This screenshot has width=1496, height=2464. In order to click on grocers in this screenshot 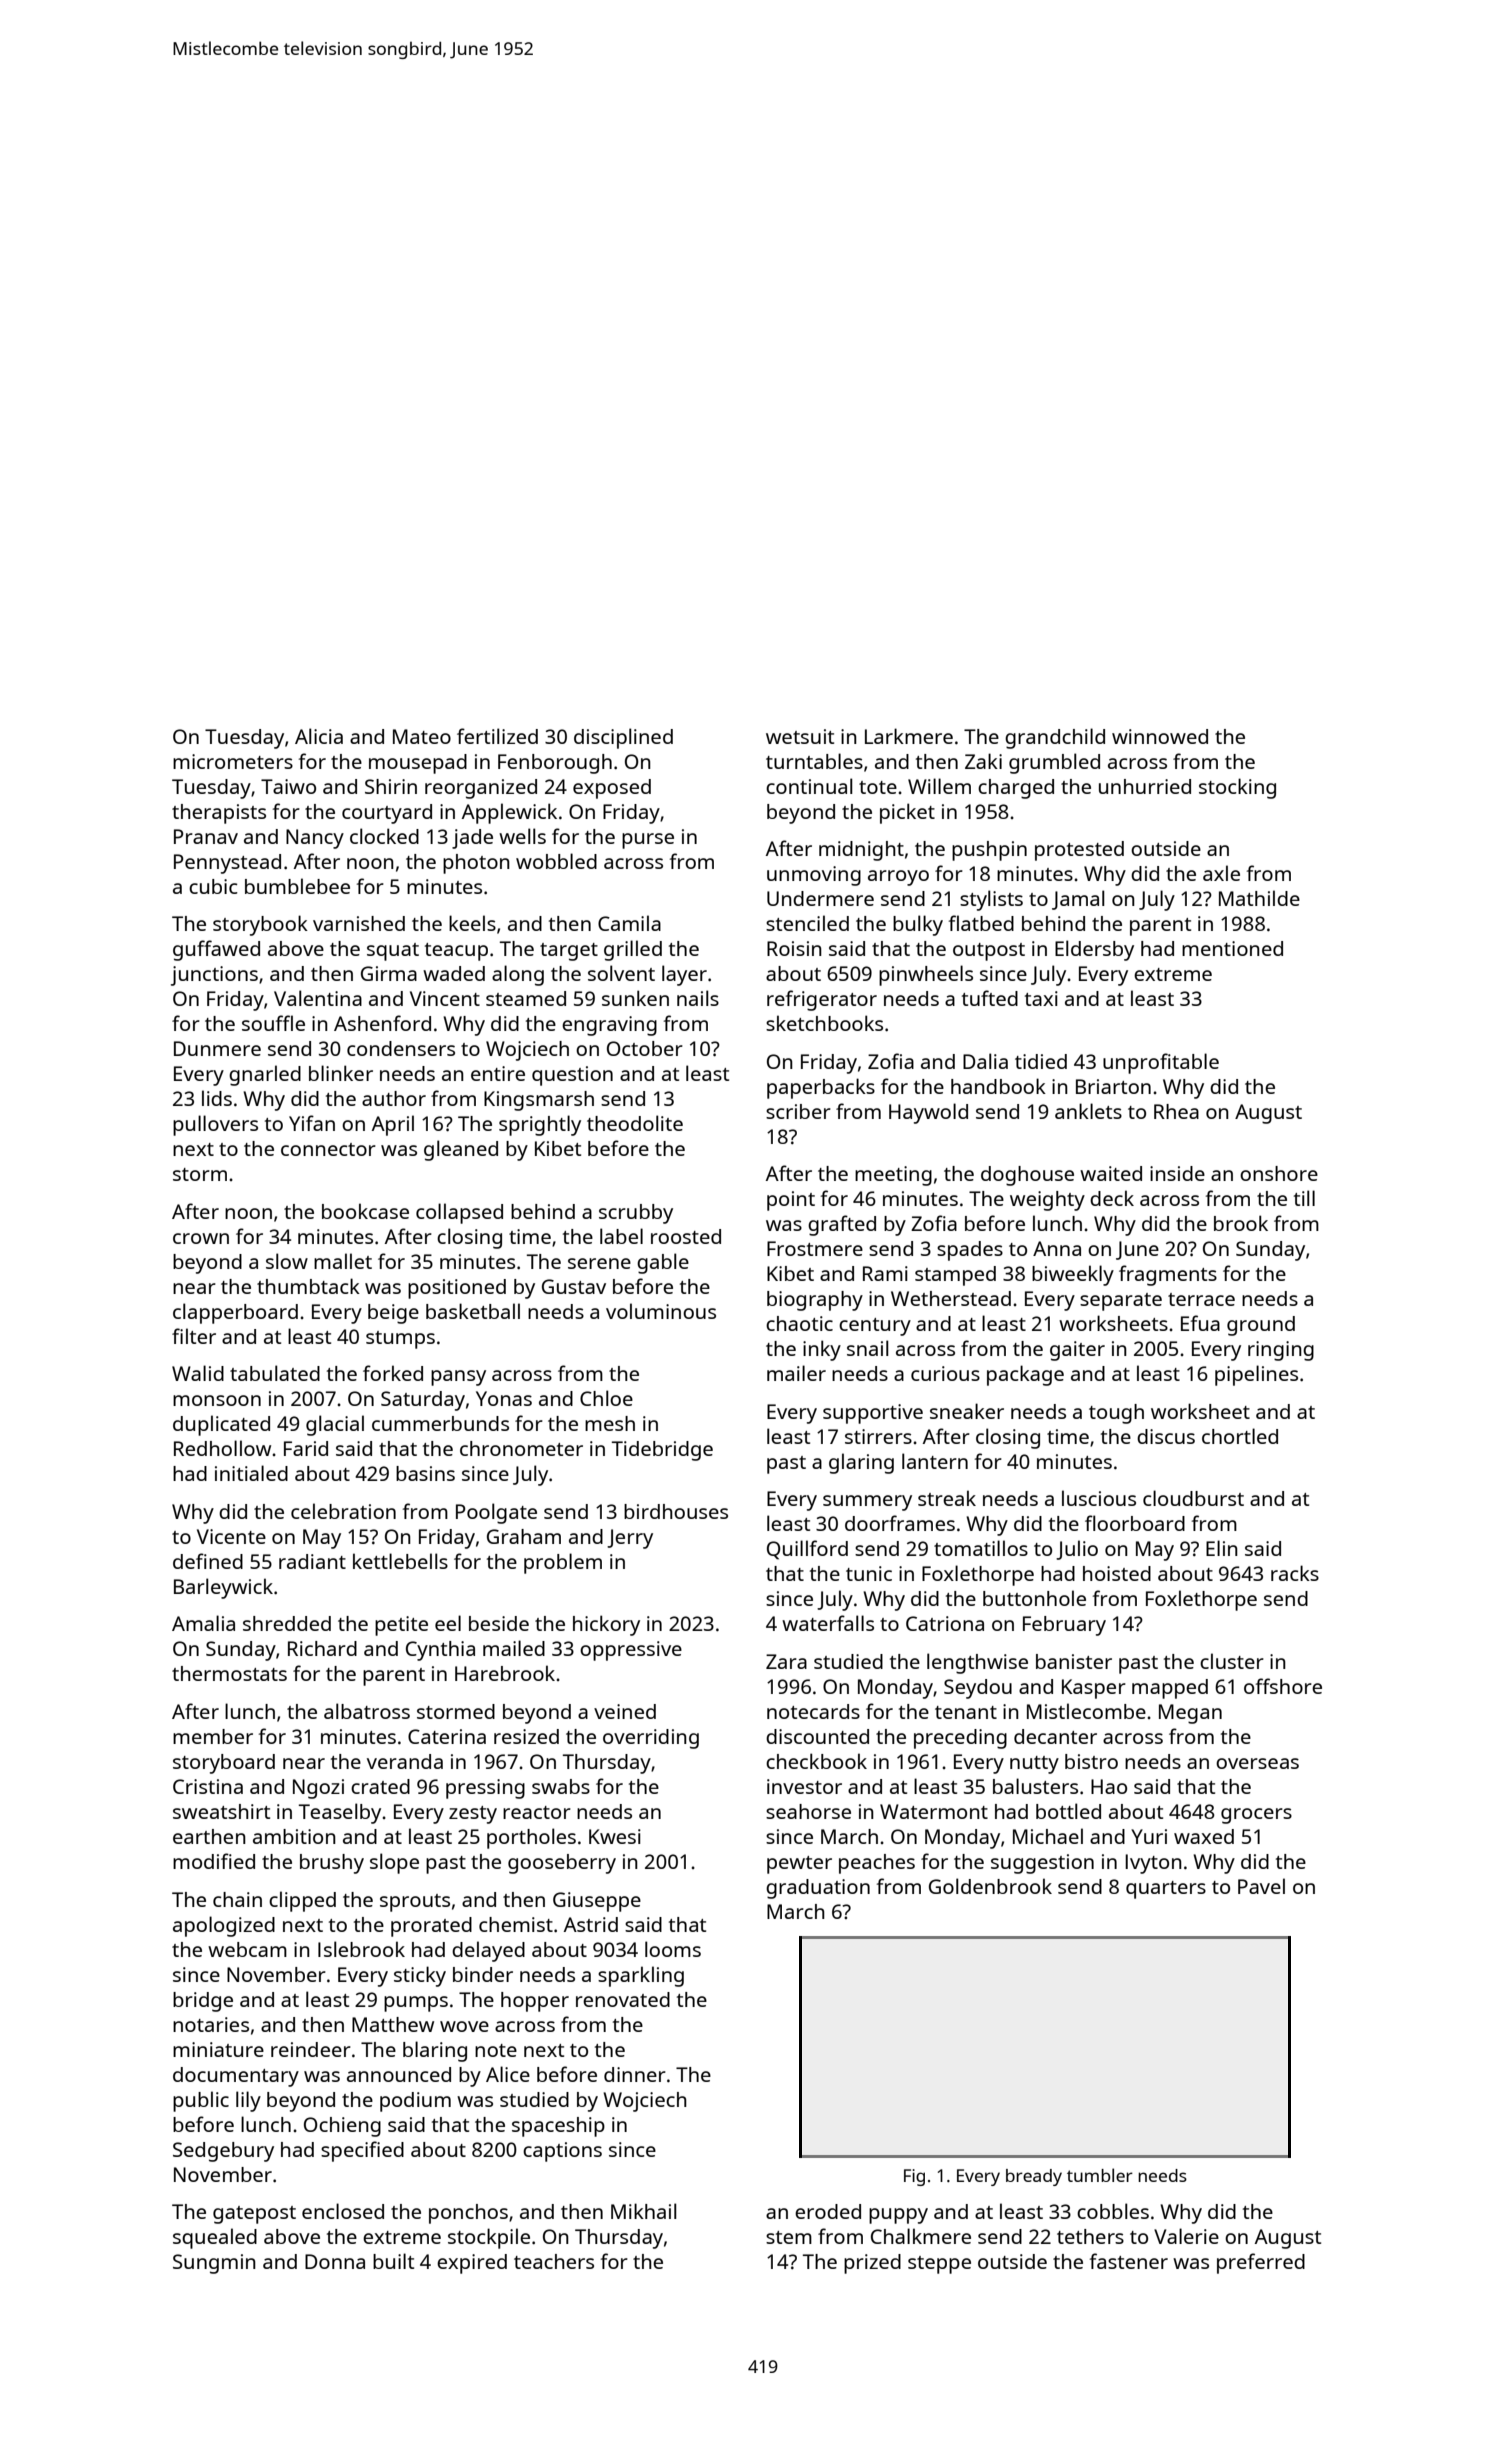, I will do `click(1256, 1816)`.
